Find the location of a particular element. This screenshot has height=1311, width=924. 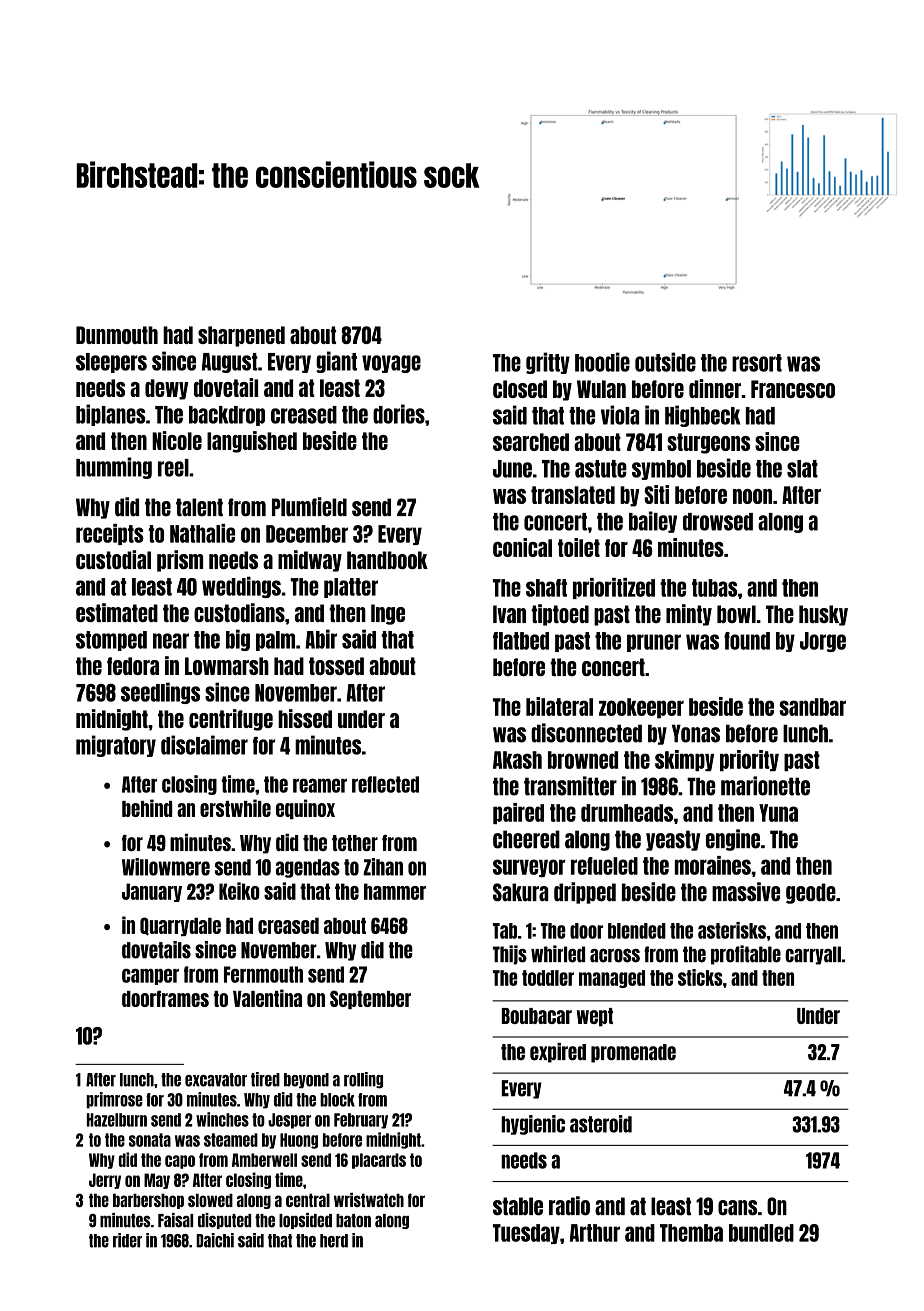

stable is located at coordinates (518, 1206).
